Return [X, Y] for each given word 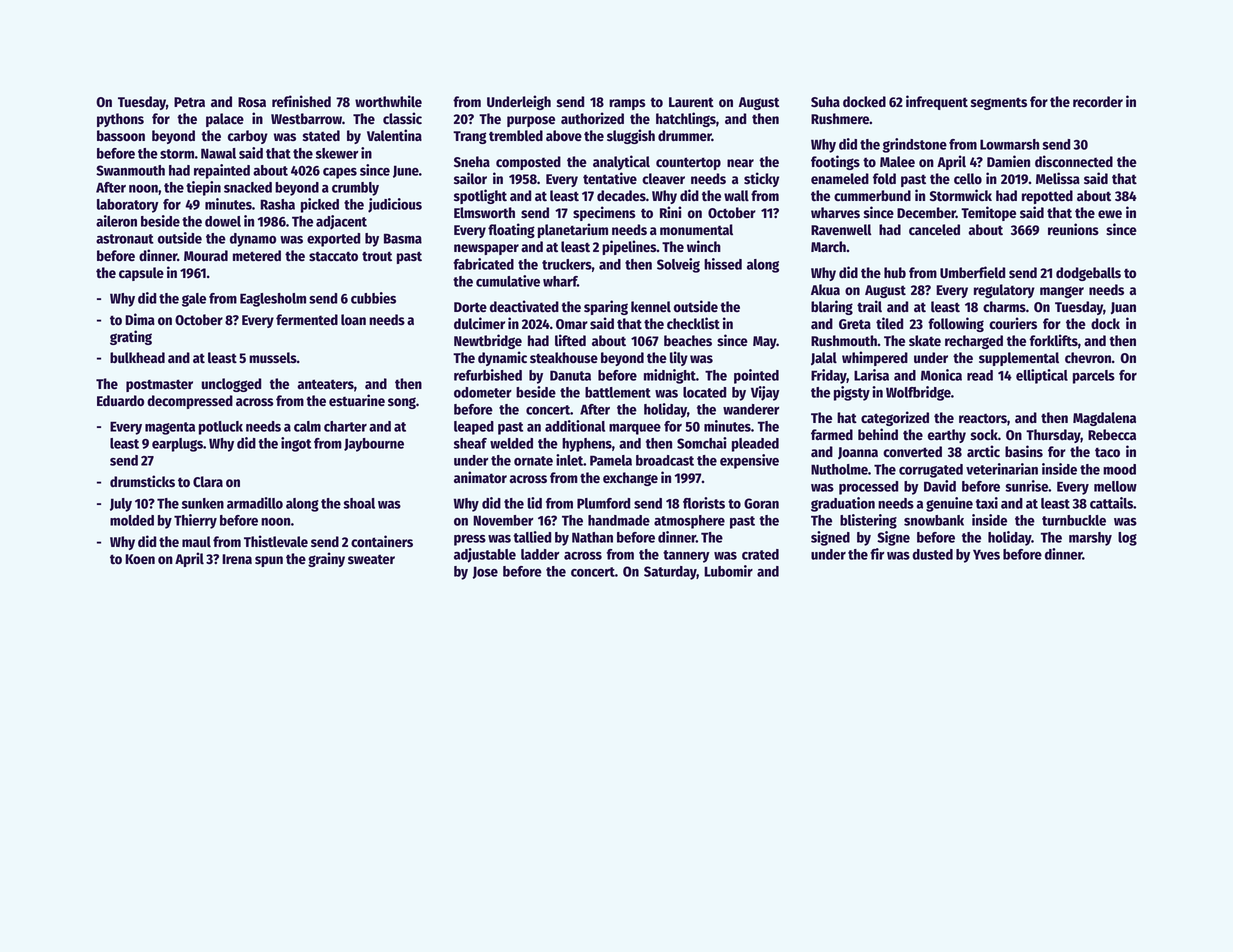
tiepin [203, 188]
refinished [301, 101]
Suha [825, 102]
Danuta [570, 375]
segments [999, 103]
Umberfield [972, 272]
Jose [485, 572]
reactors [983, 419]
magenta [170, 428]
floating [511, 230]
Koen [140, 559]
